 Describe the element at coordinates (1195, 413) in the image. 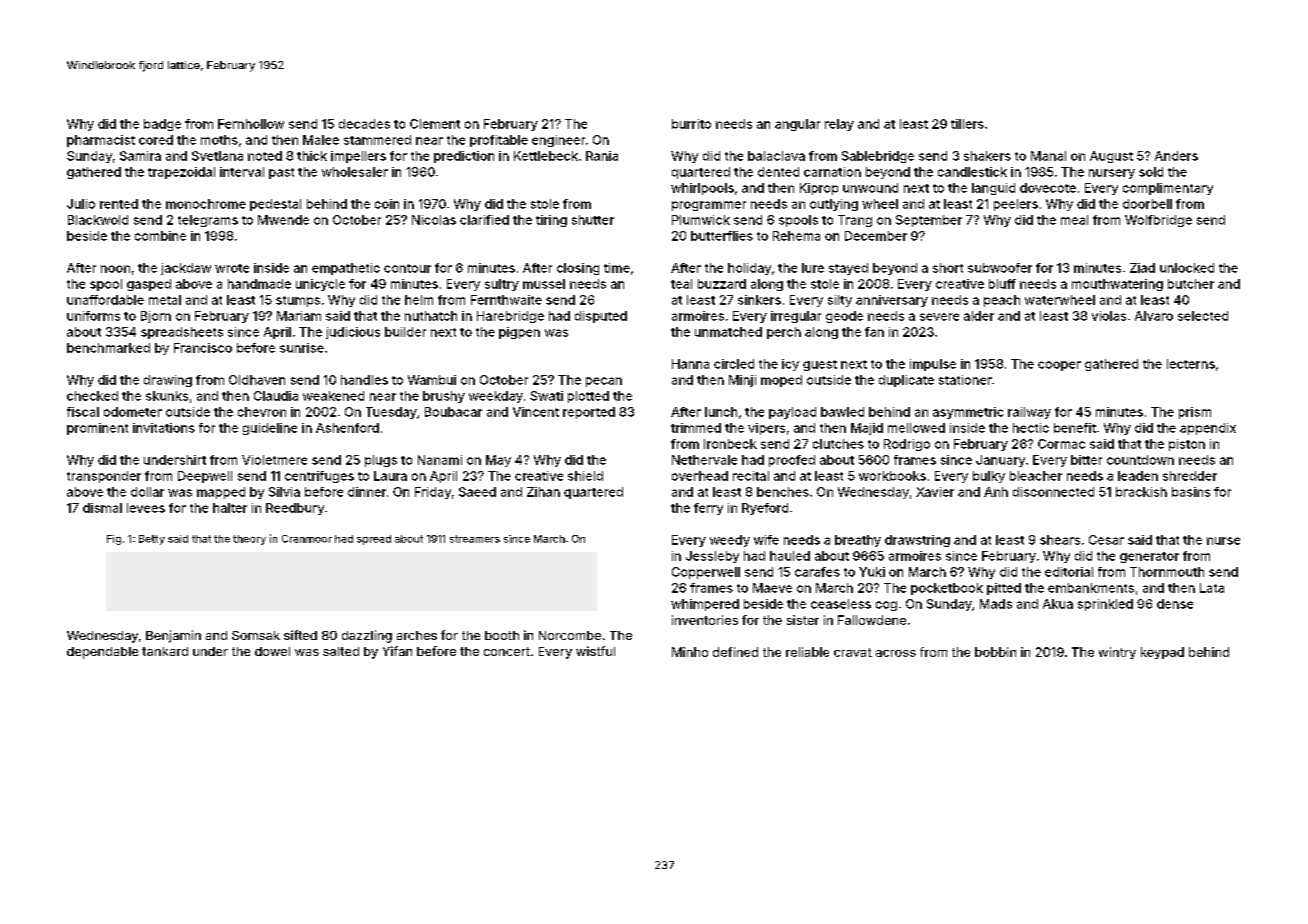

I see `prism` at that location.
